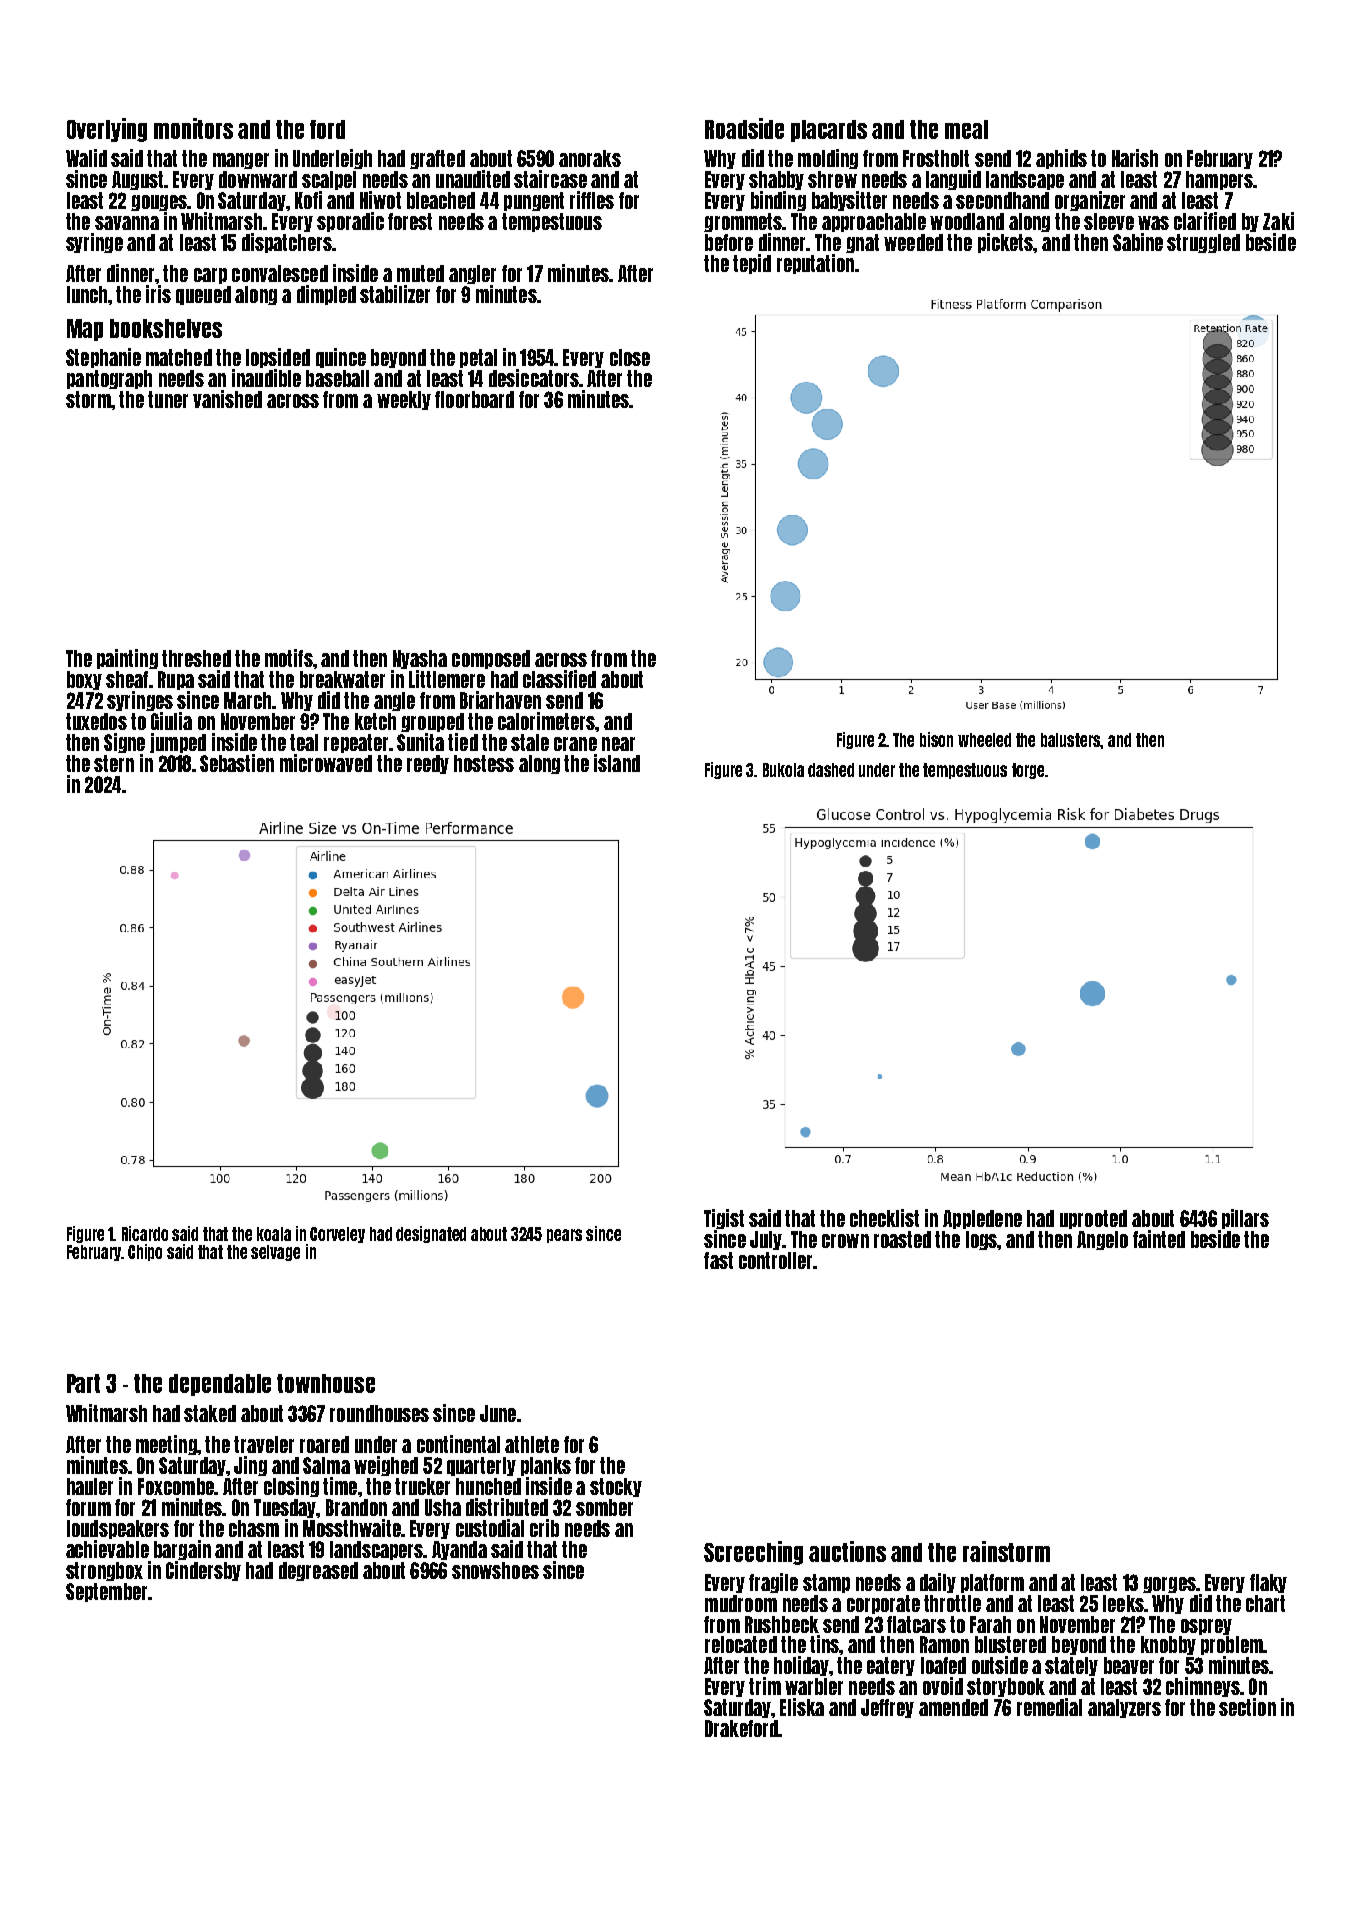 The width and height of the screenshot is (1362, 1926). Describe the element at coordinates (1278, 221) in the screenshot. I see `Zaki` at that location.
